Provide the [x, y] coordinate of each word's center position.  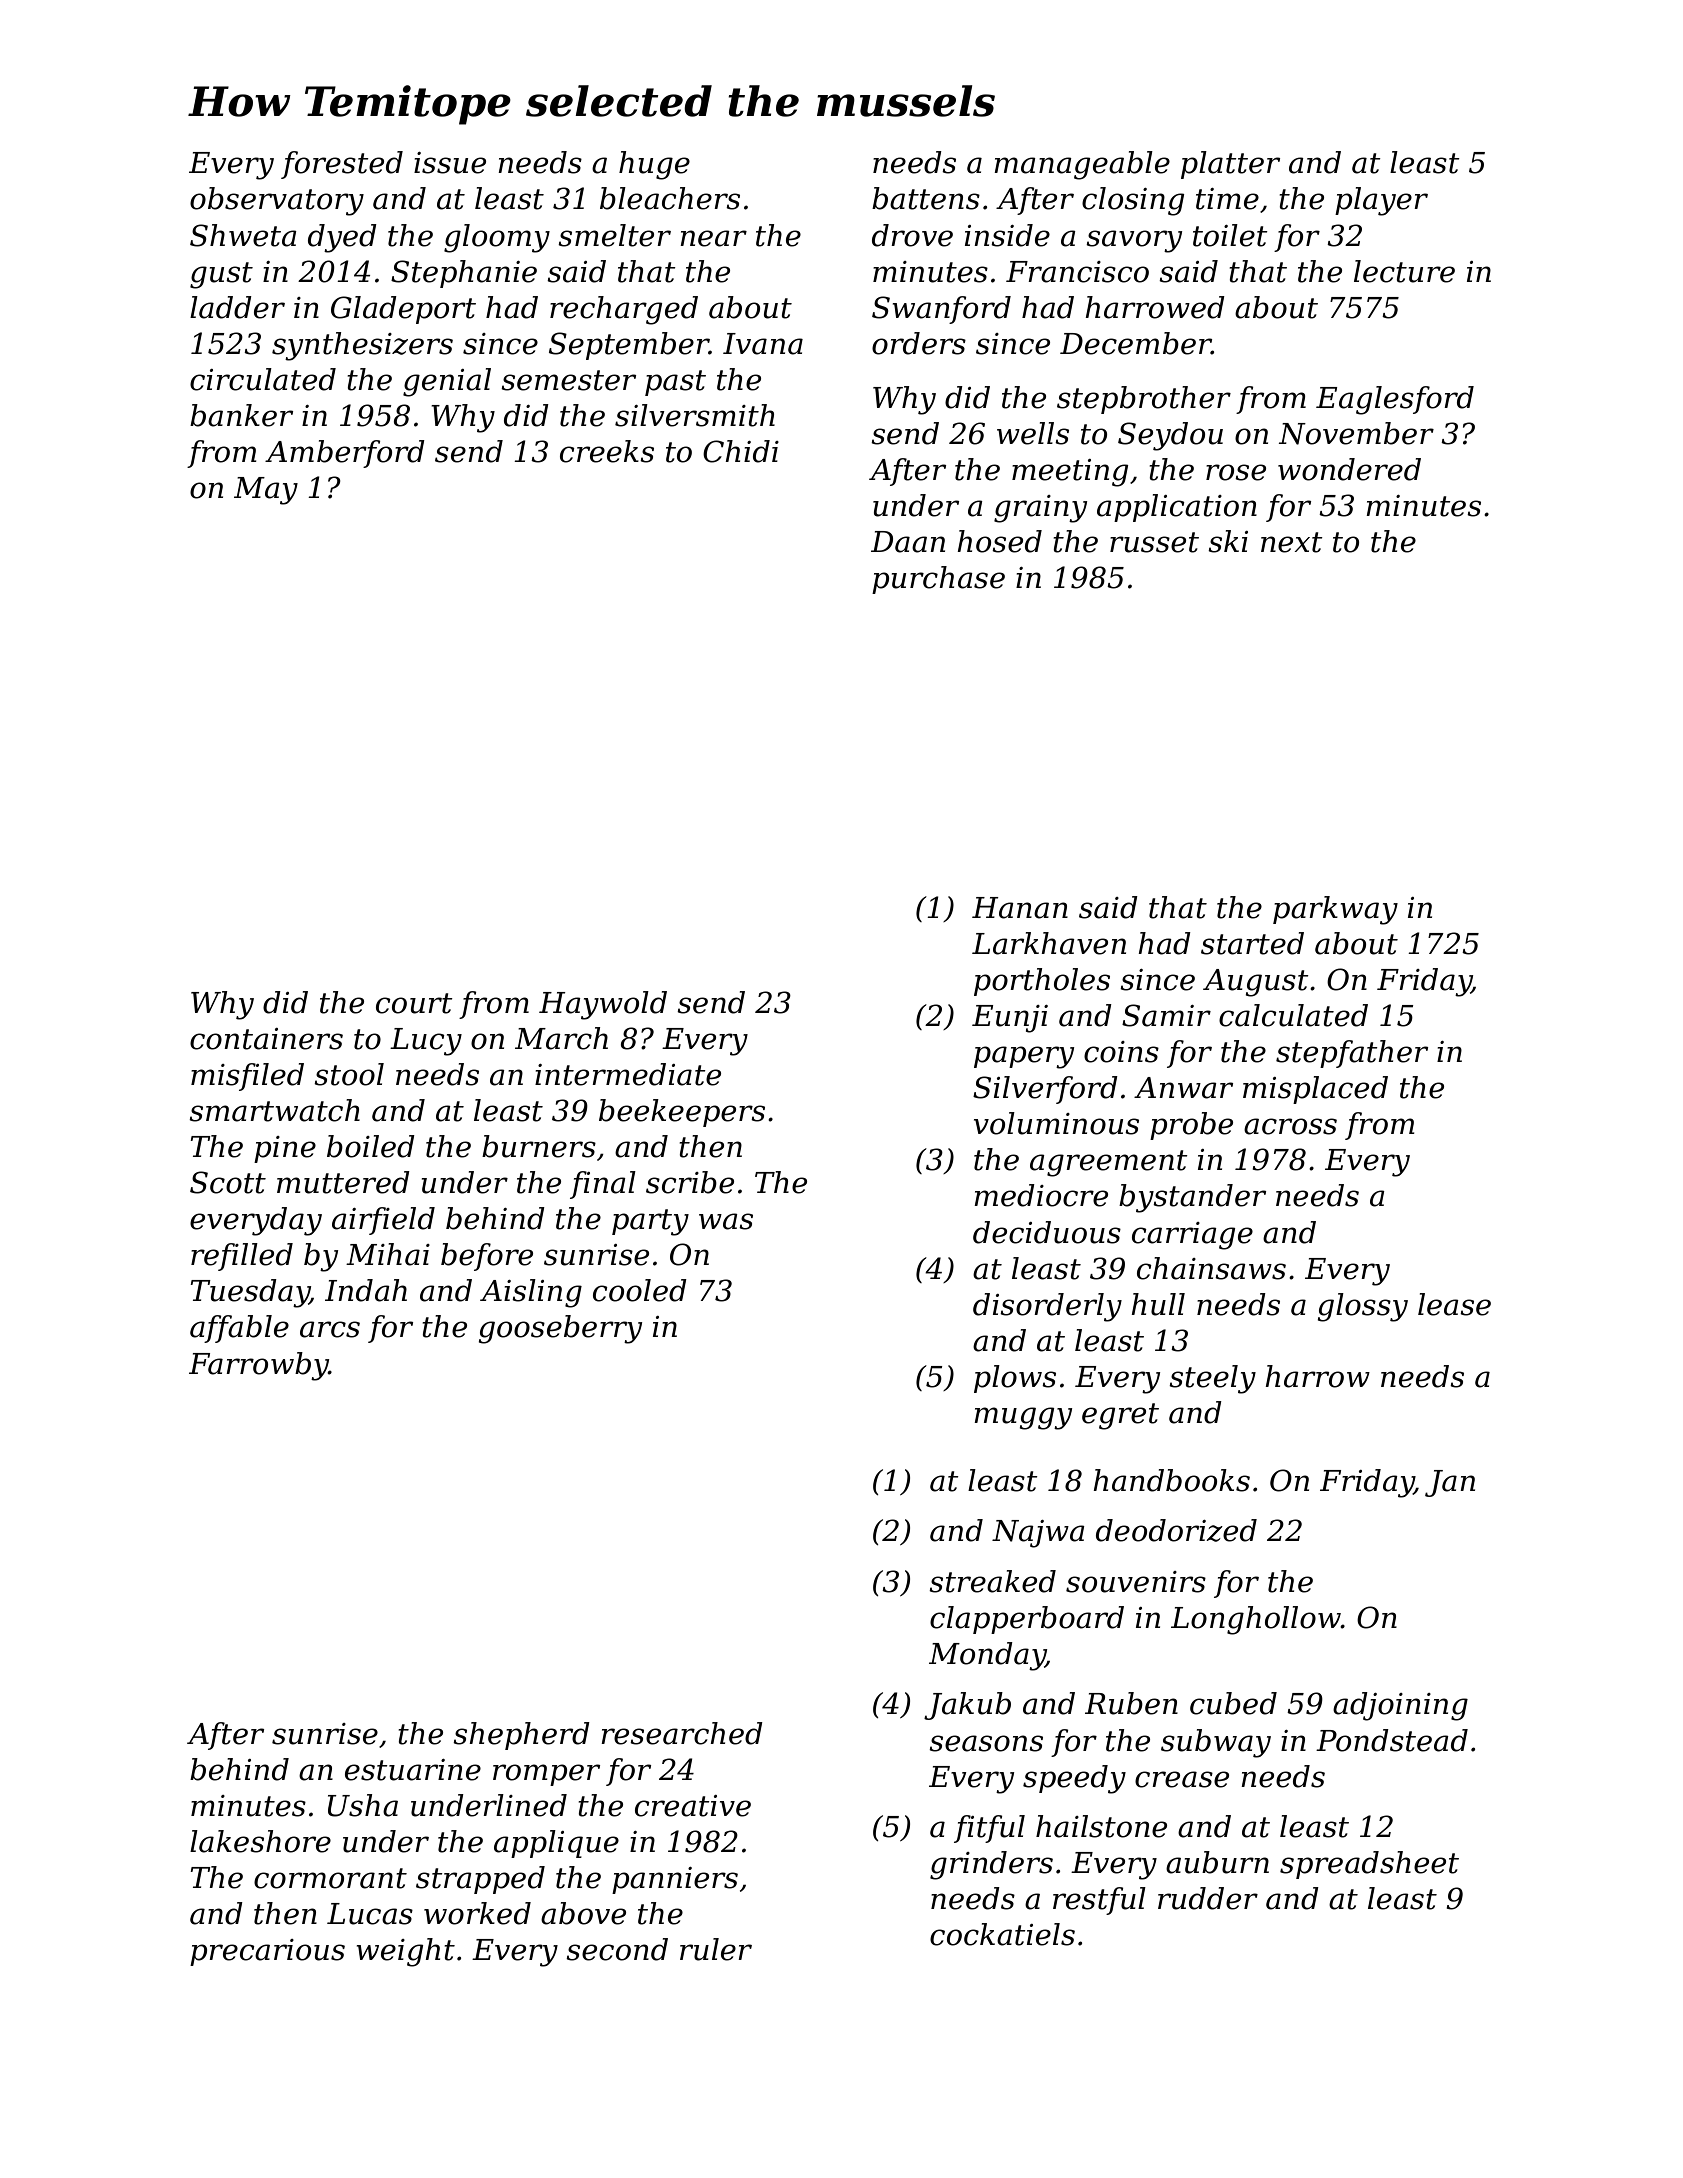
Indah [366, 1290]
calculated [1293, 1015]
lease [1454, 1304]
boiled [371, 1146]
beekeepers [682, 1113]
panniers [675, 1880]
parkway [1335, 910]
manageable [1082, 165]
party [650, 1222]
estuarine [413, 1770]
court [414, 1003]
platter [1230, 165]
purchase [938, 580]
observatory [277, 201]
